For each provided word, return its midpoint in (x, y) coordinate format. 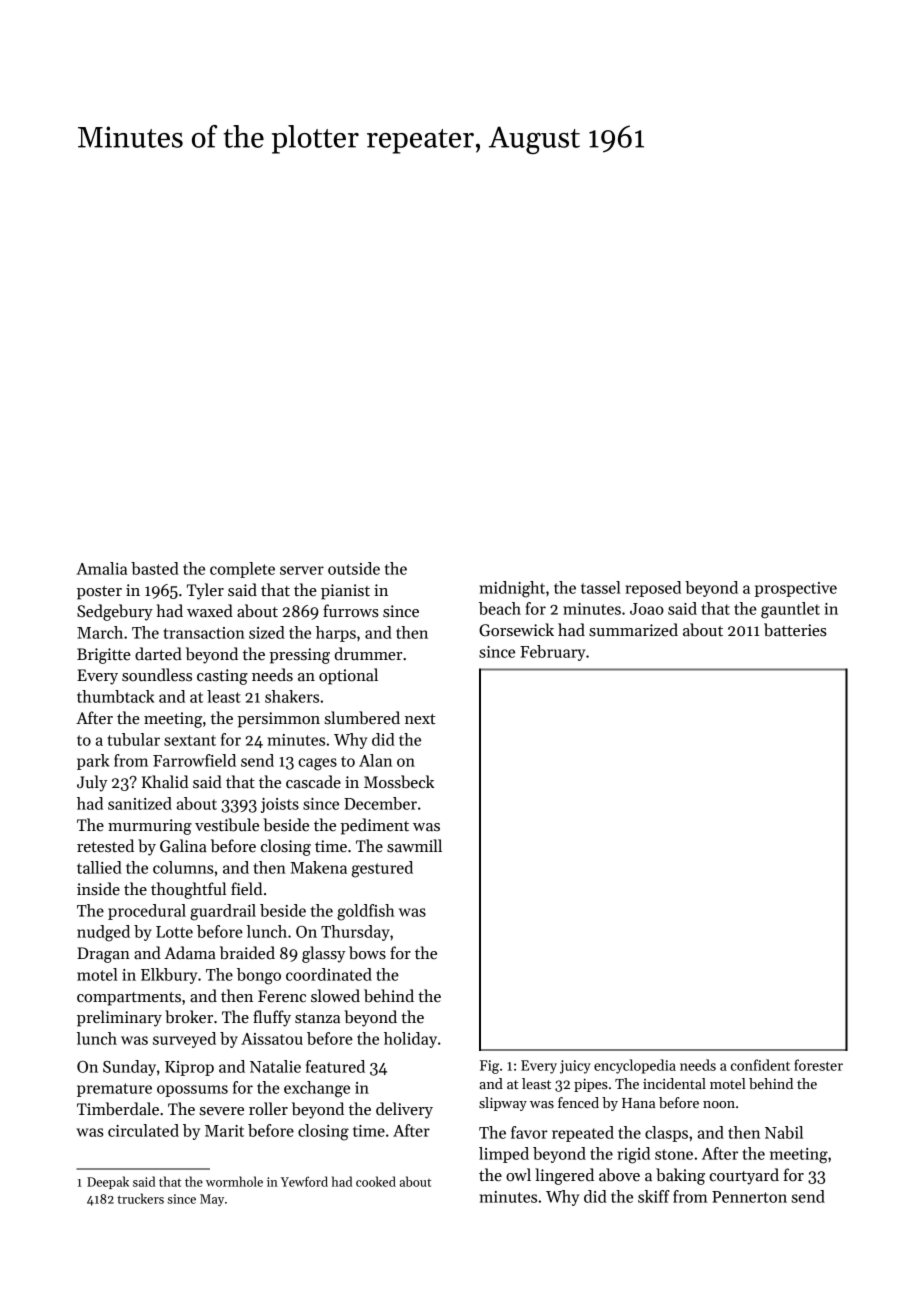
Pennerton (749, 1197)
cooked (376, 1181)
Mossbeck (399, 782)
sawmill (414, 846)
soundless (157, 675)
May (212, 1200)
